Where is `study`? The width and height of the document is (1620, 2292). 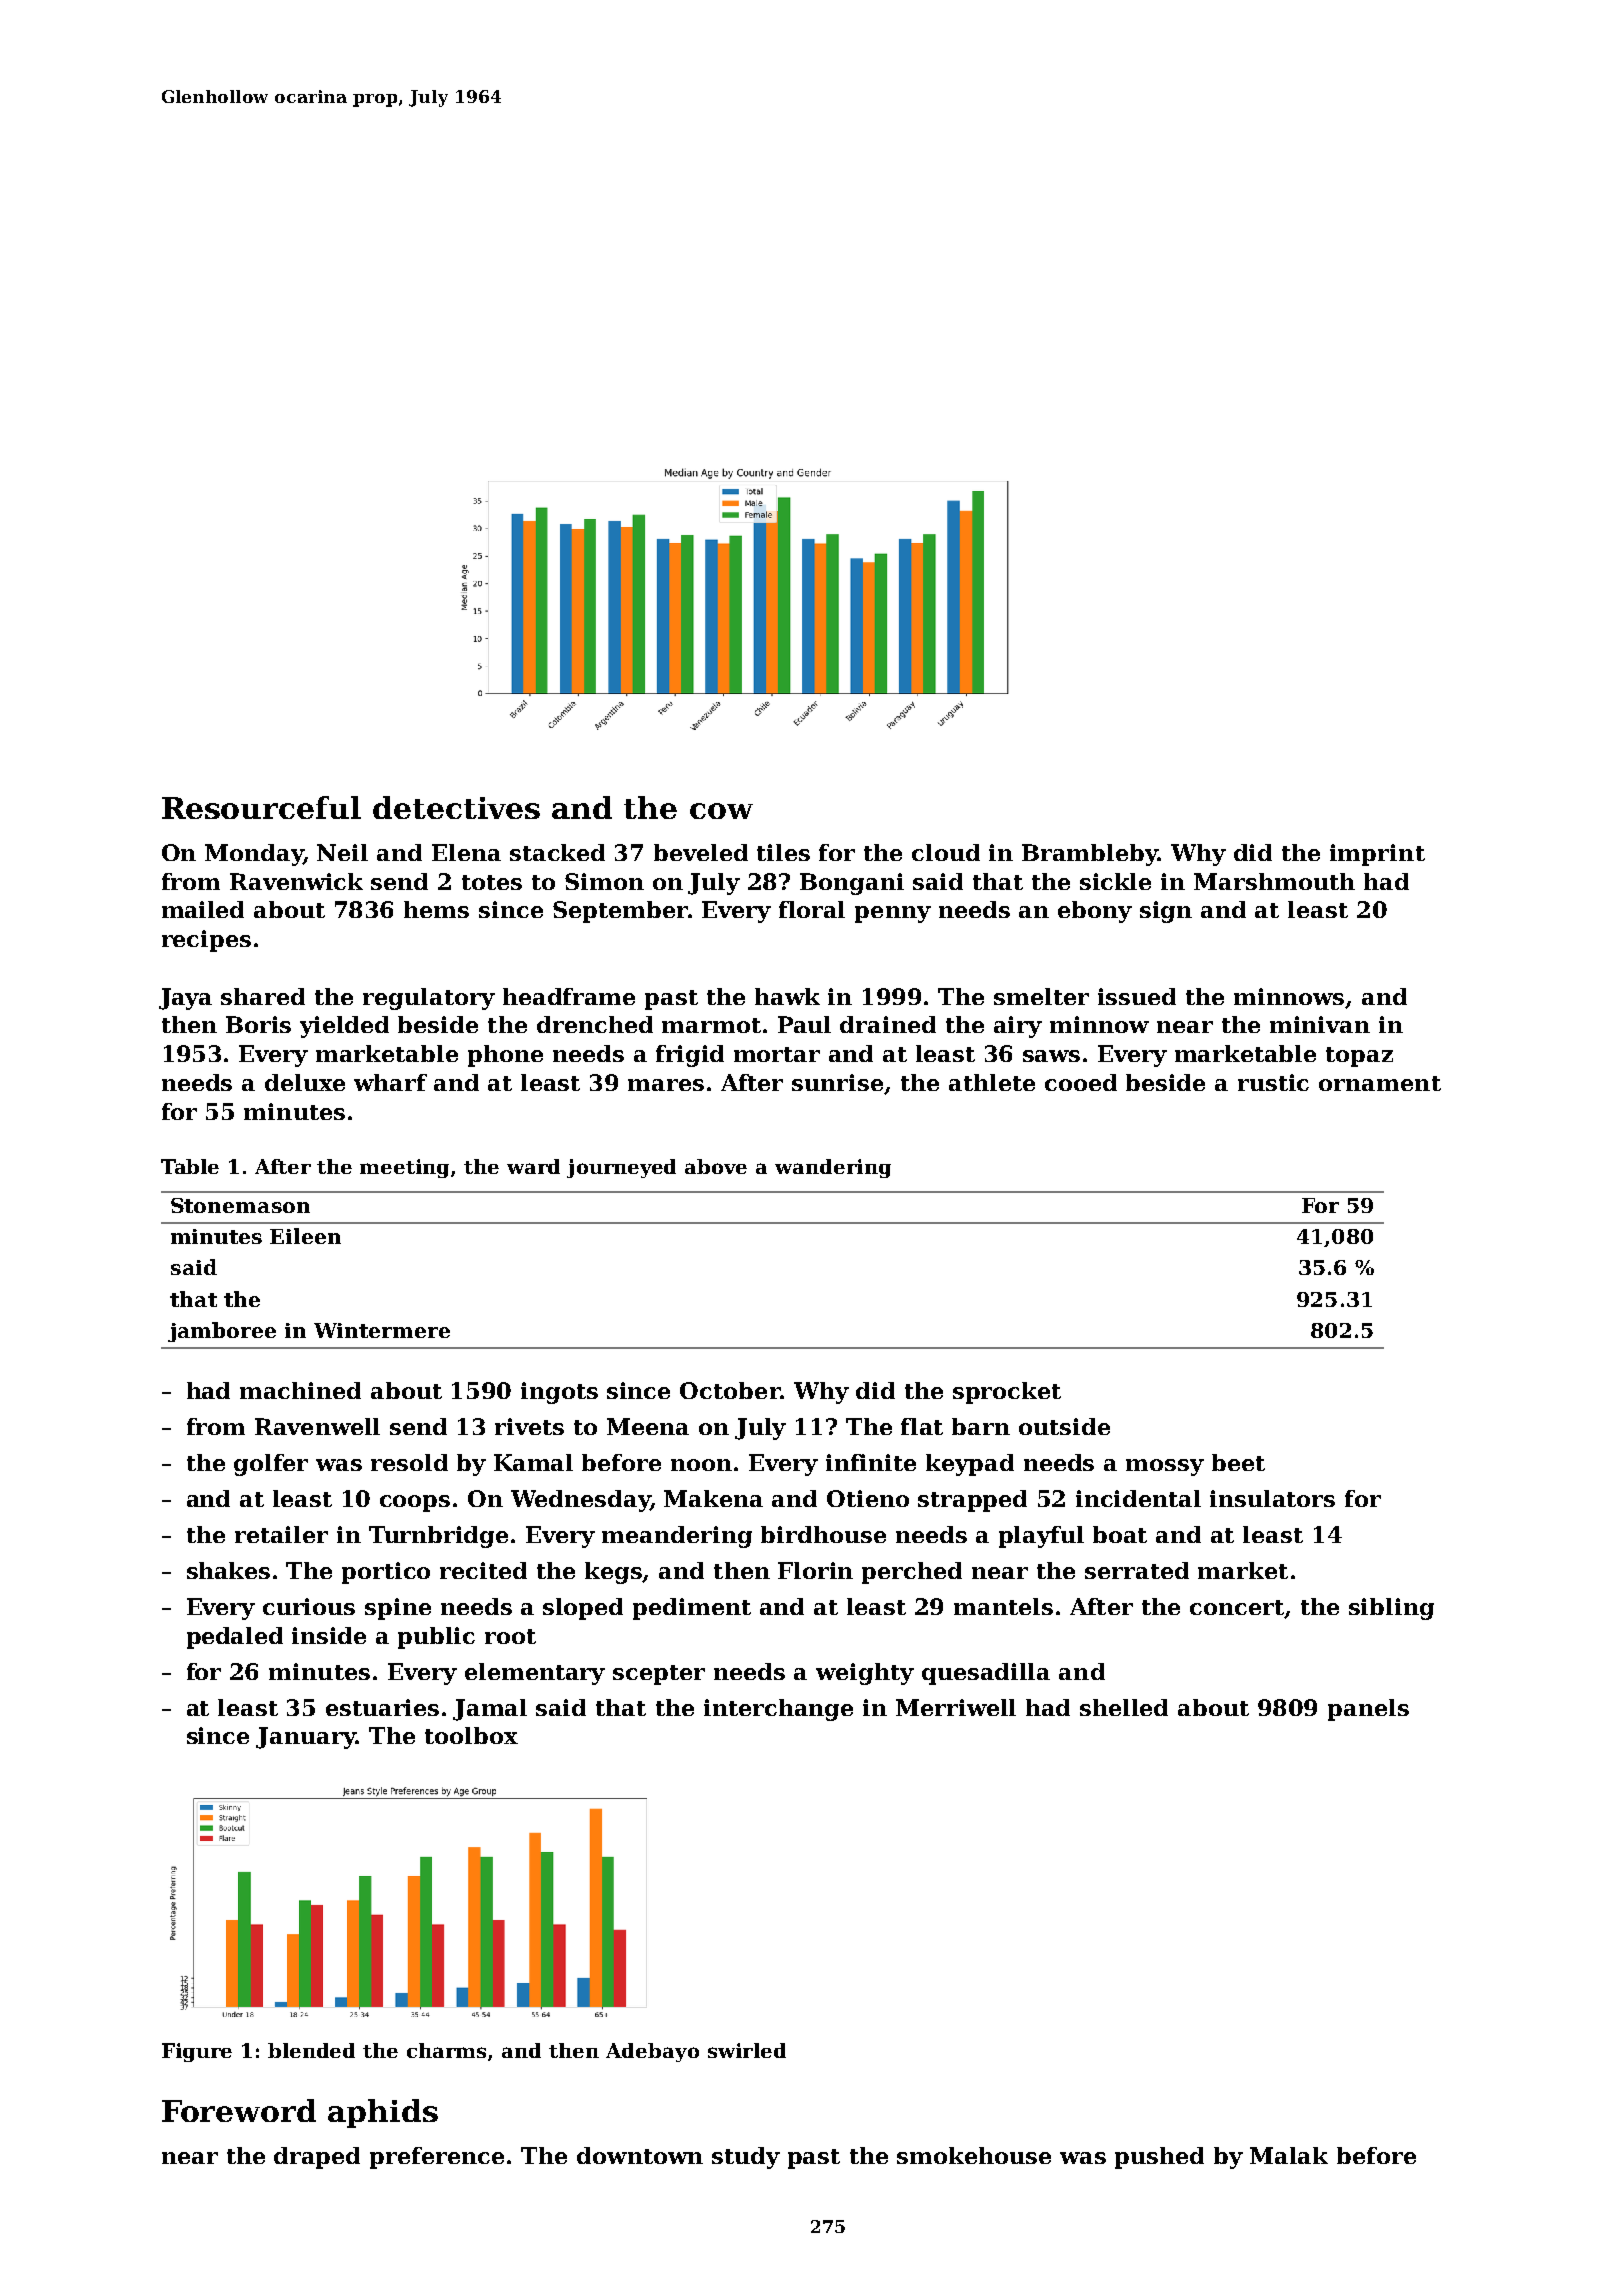 study is located at coordinates (746, 2158).
